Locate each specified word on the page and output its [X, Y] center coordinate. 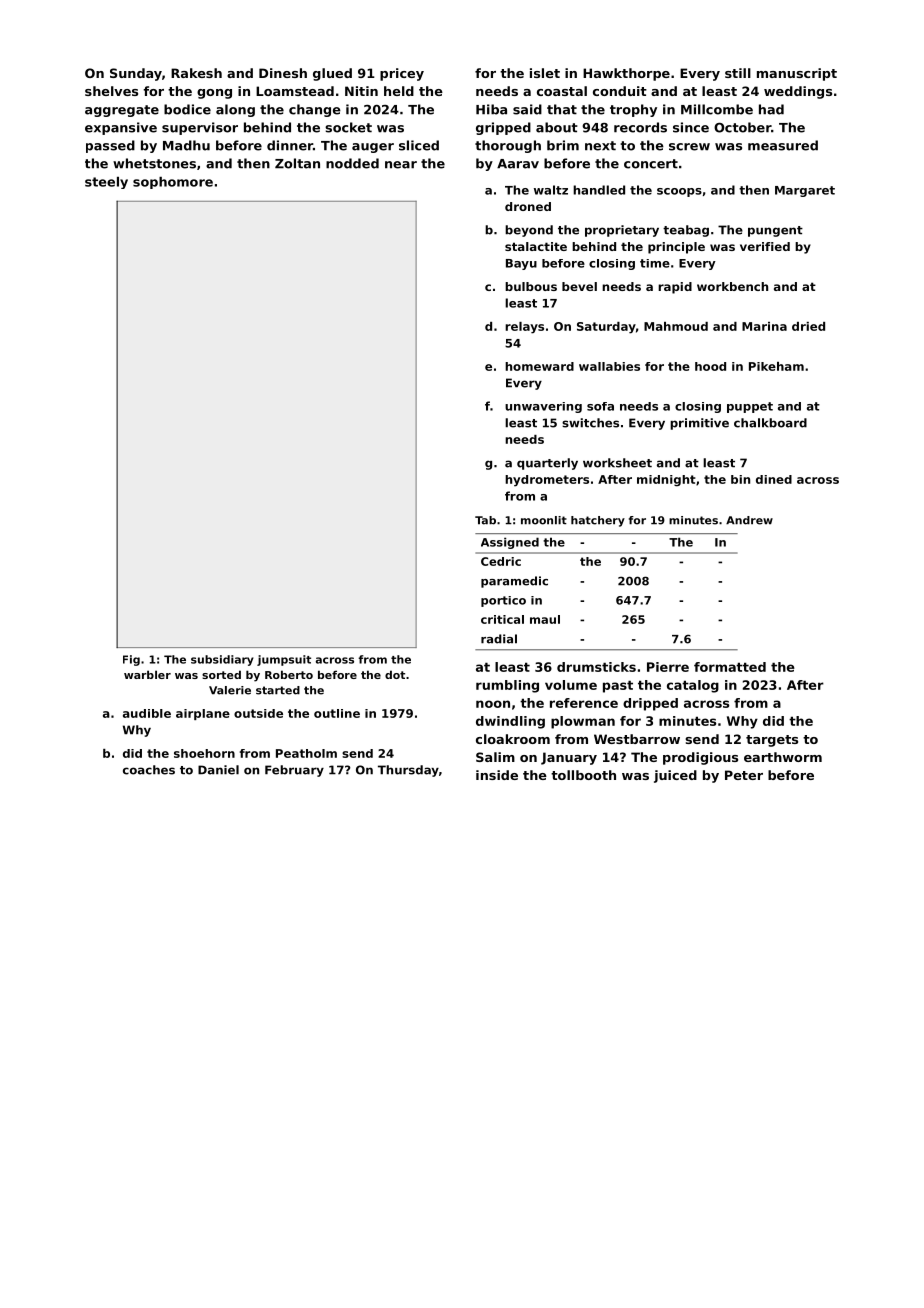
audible [147, 713]
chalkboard [770, 423]
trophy [633, 110]
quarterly [547, 464]
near [401, 165]
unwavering [543, 407]
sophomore [173, 183]
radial [499, 639]
